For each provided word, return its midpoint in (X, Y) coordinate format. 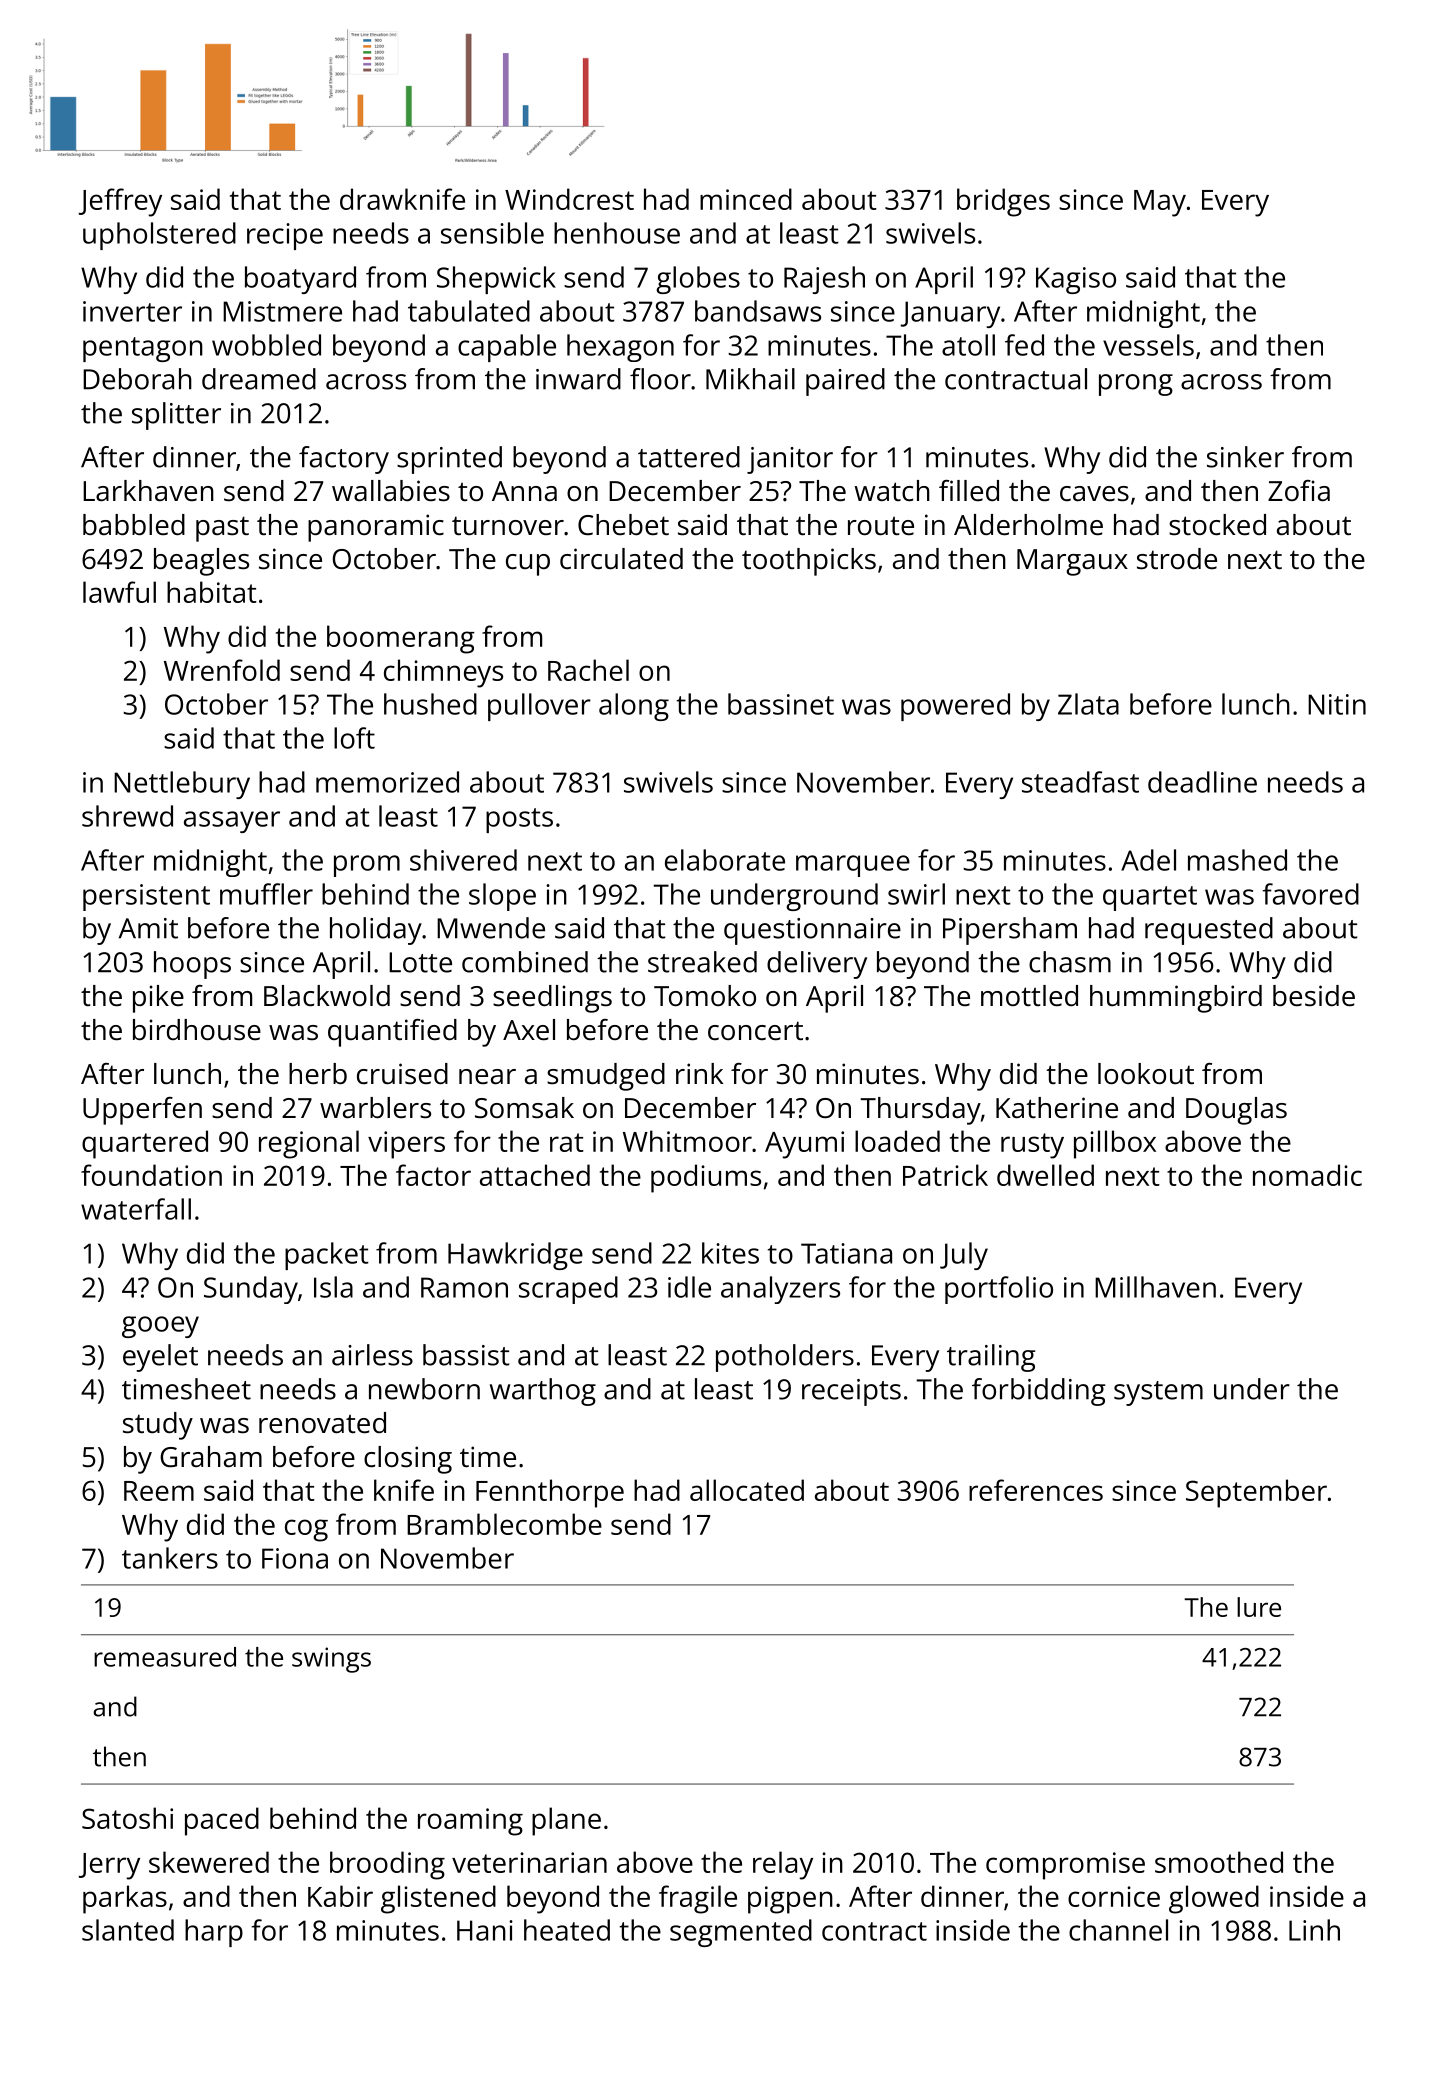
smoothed (1219, 1862)
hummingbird (1176, 999)
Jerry (109, 1866)
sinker (1245, 457)
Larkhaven (148, 490)
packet (327, 1256)
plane (566, 1821)
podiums (706, 1178)
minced (746, 199)
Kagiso (1076, 280)
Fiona (295, 1558)
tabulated (469, 311)
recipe (285, 236)
